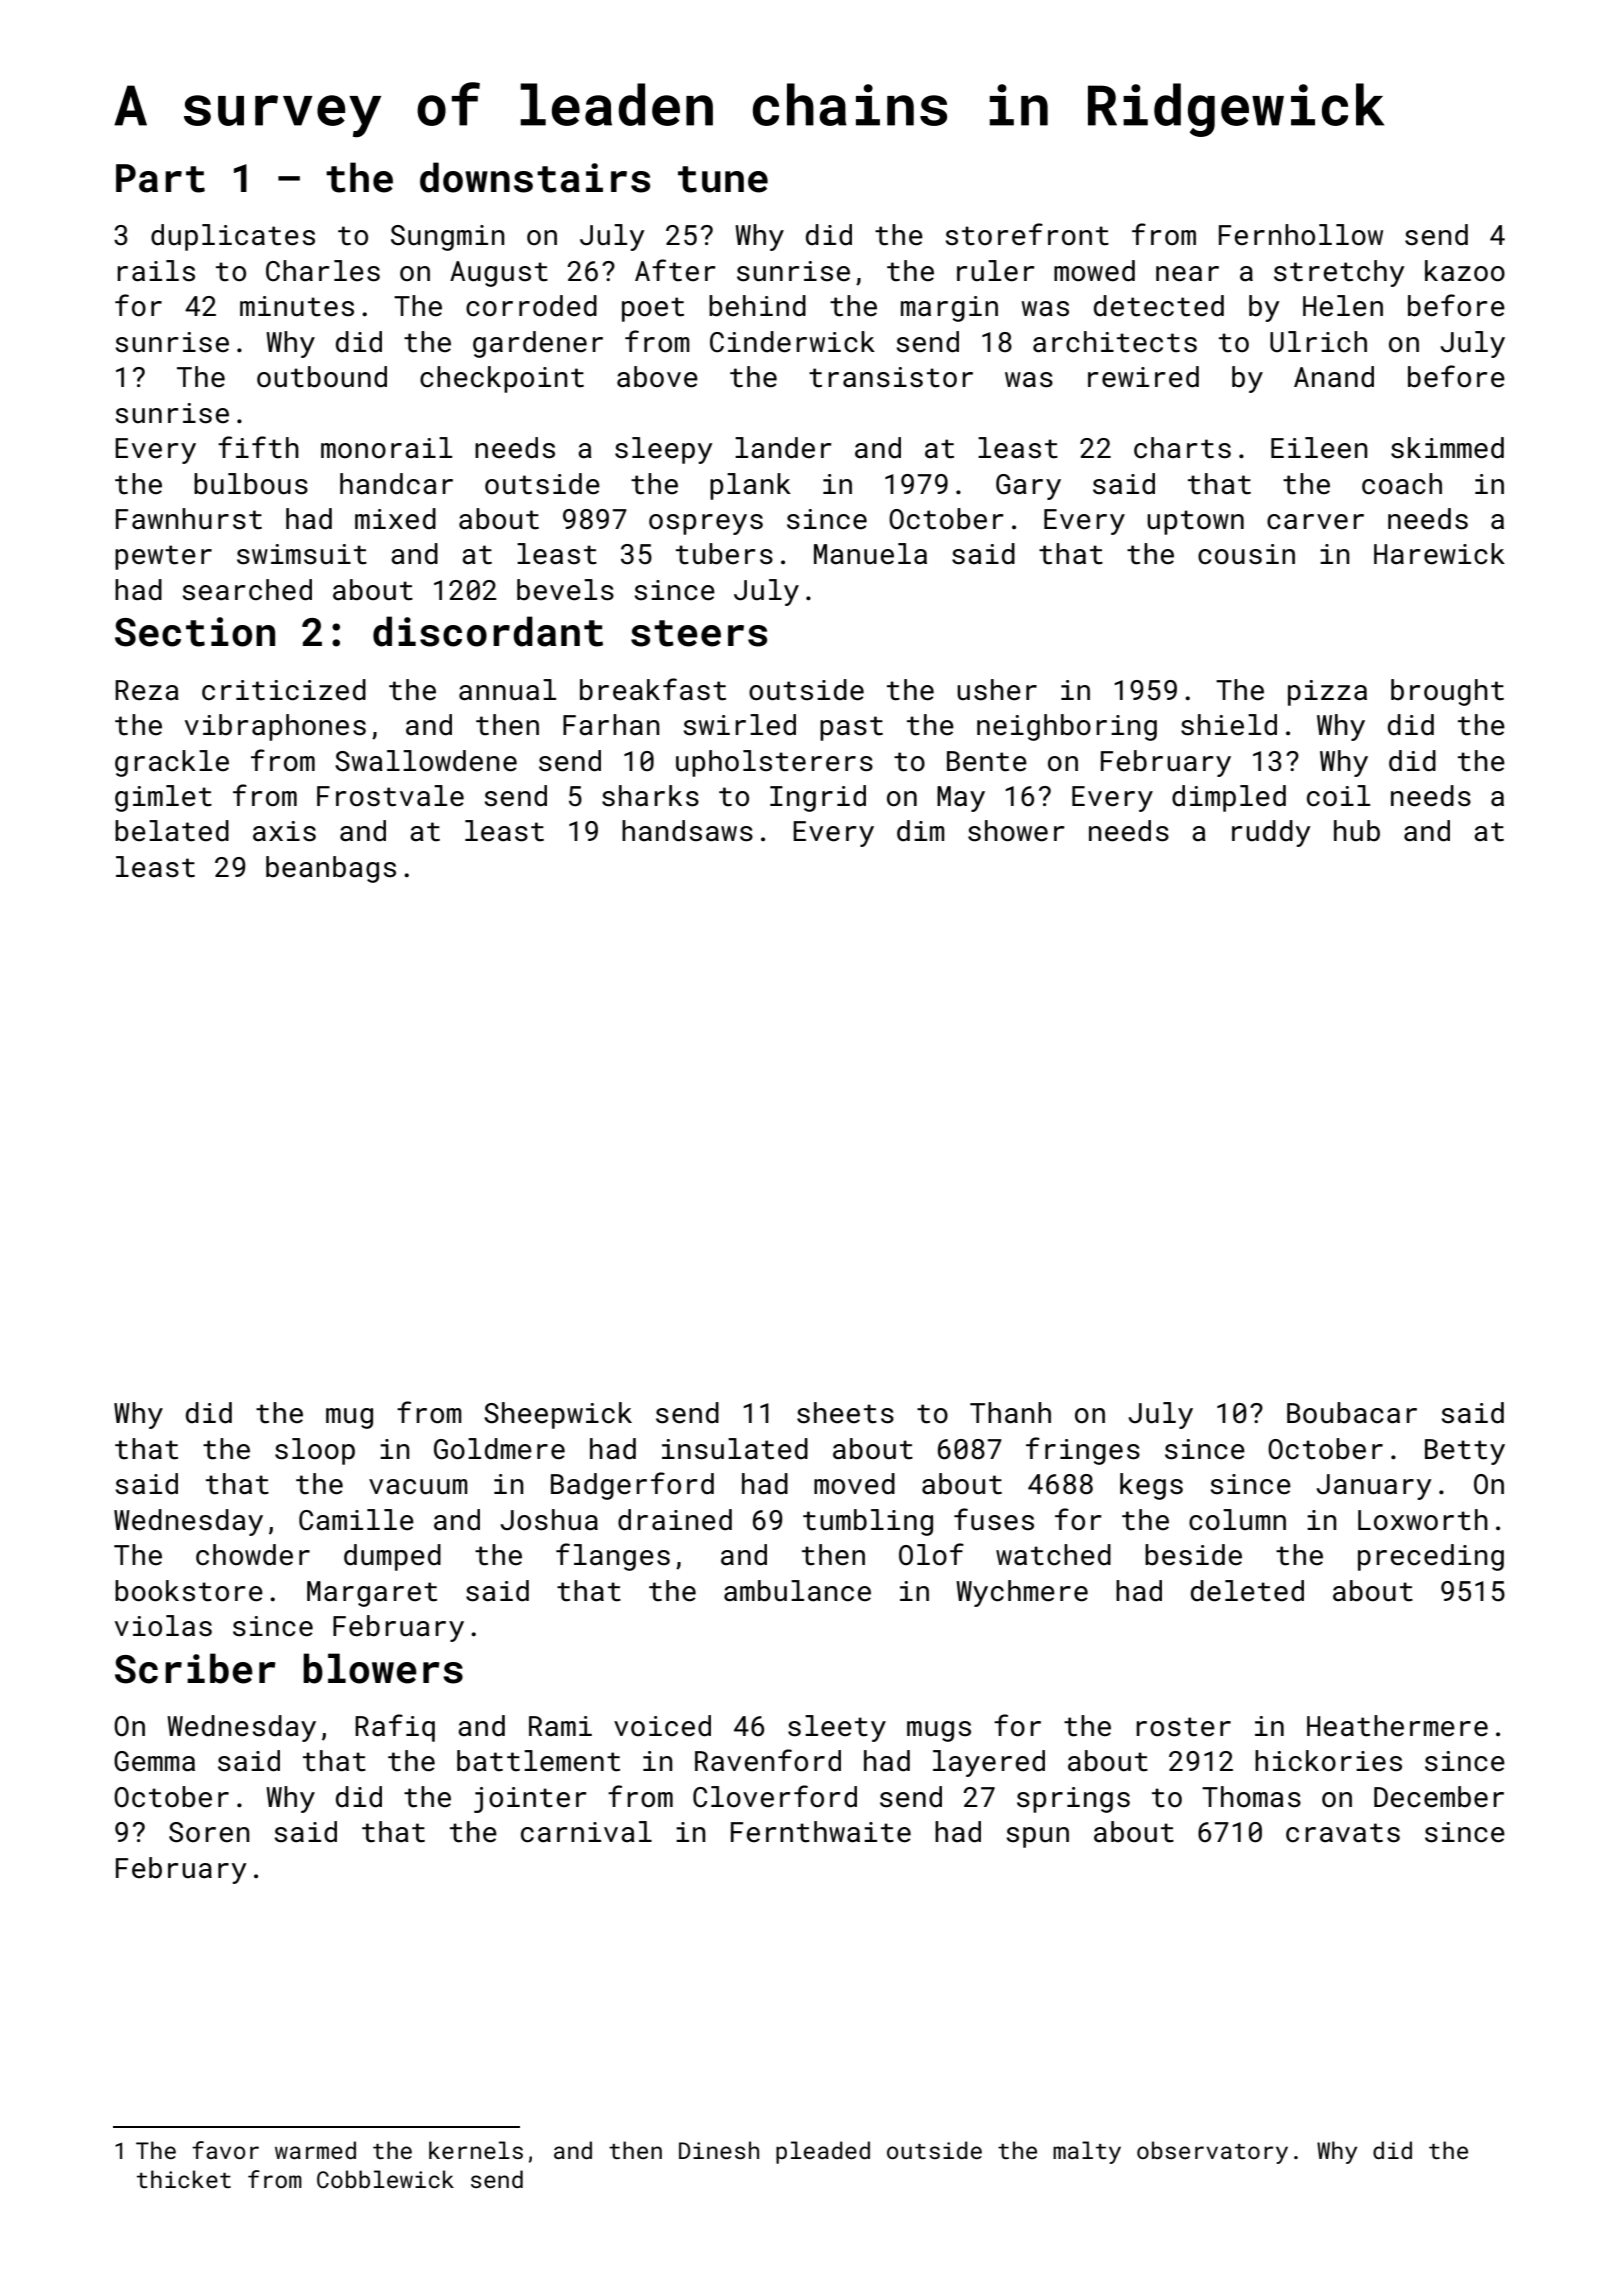  What do you see at coordinates (757, 306) in the screenshot?
I see `behind` at bounding box center [757, 306].
